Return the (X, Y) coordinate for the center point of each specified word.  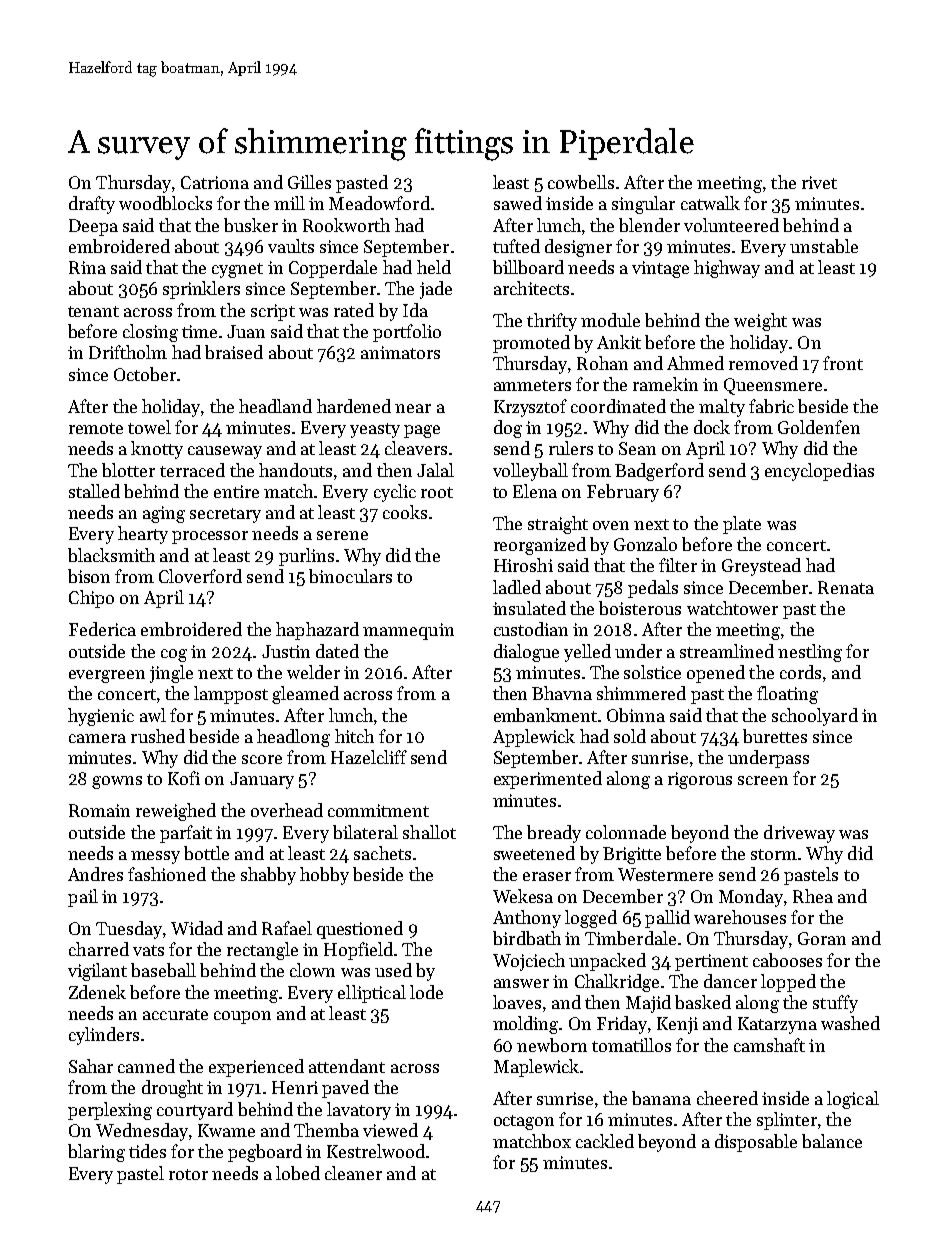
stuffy (835, 1004)
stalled (94, 491)
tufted (516, 246)
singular (643, 205)
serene (342, 535)
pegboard (265, 1153)
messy (155, 857)
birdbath (527, 938)
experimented (548, 780)
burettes (775, 736)
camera (97, 738)
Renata (846, 587)
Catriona (215, 182)
